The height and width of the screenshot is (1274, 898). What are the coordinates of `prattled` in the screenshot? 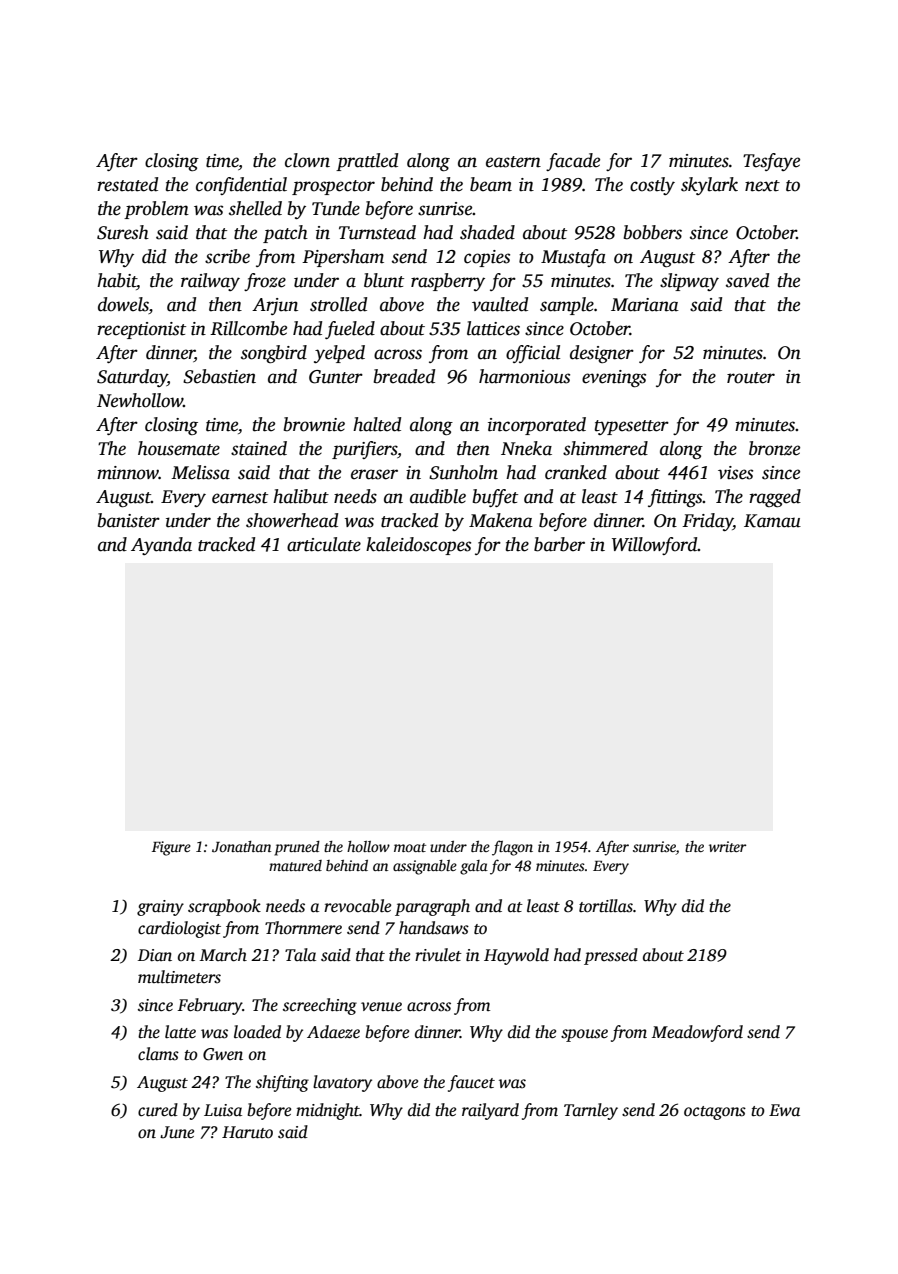 It's located at (367, 162).
